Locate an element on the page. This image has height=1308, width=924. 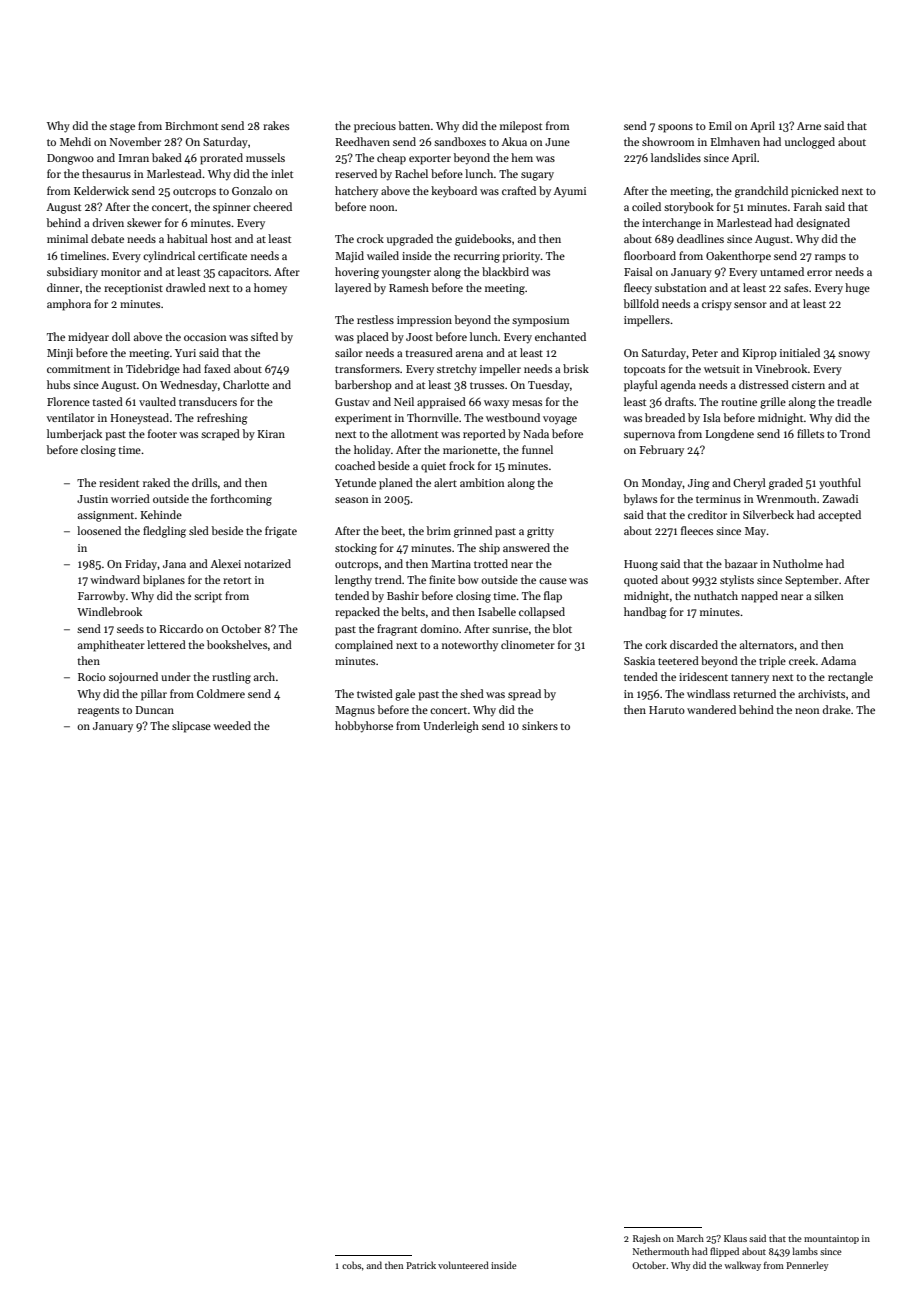
huge is located at coordinates (857, 289).
